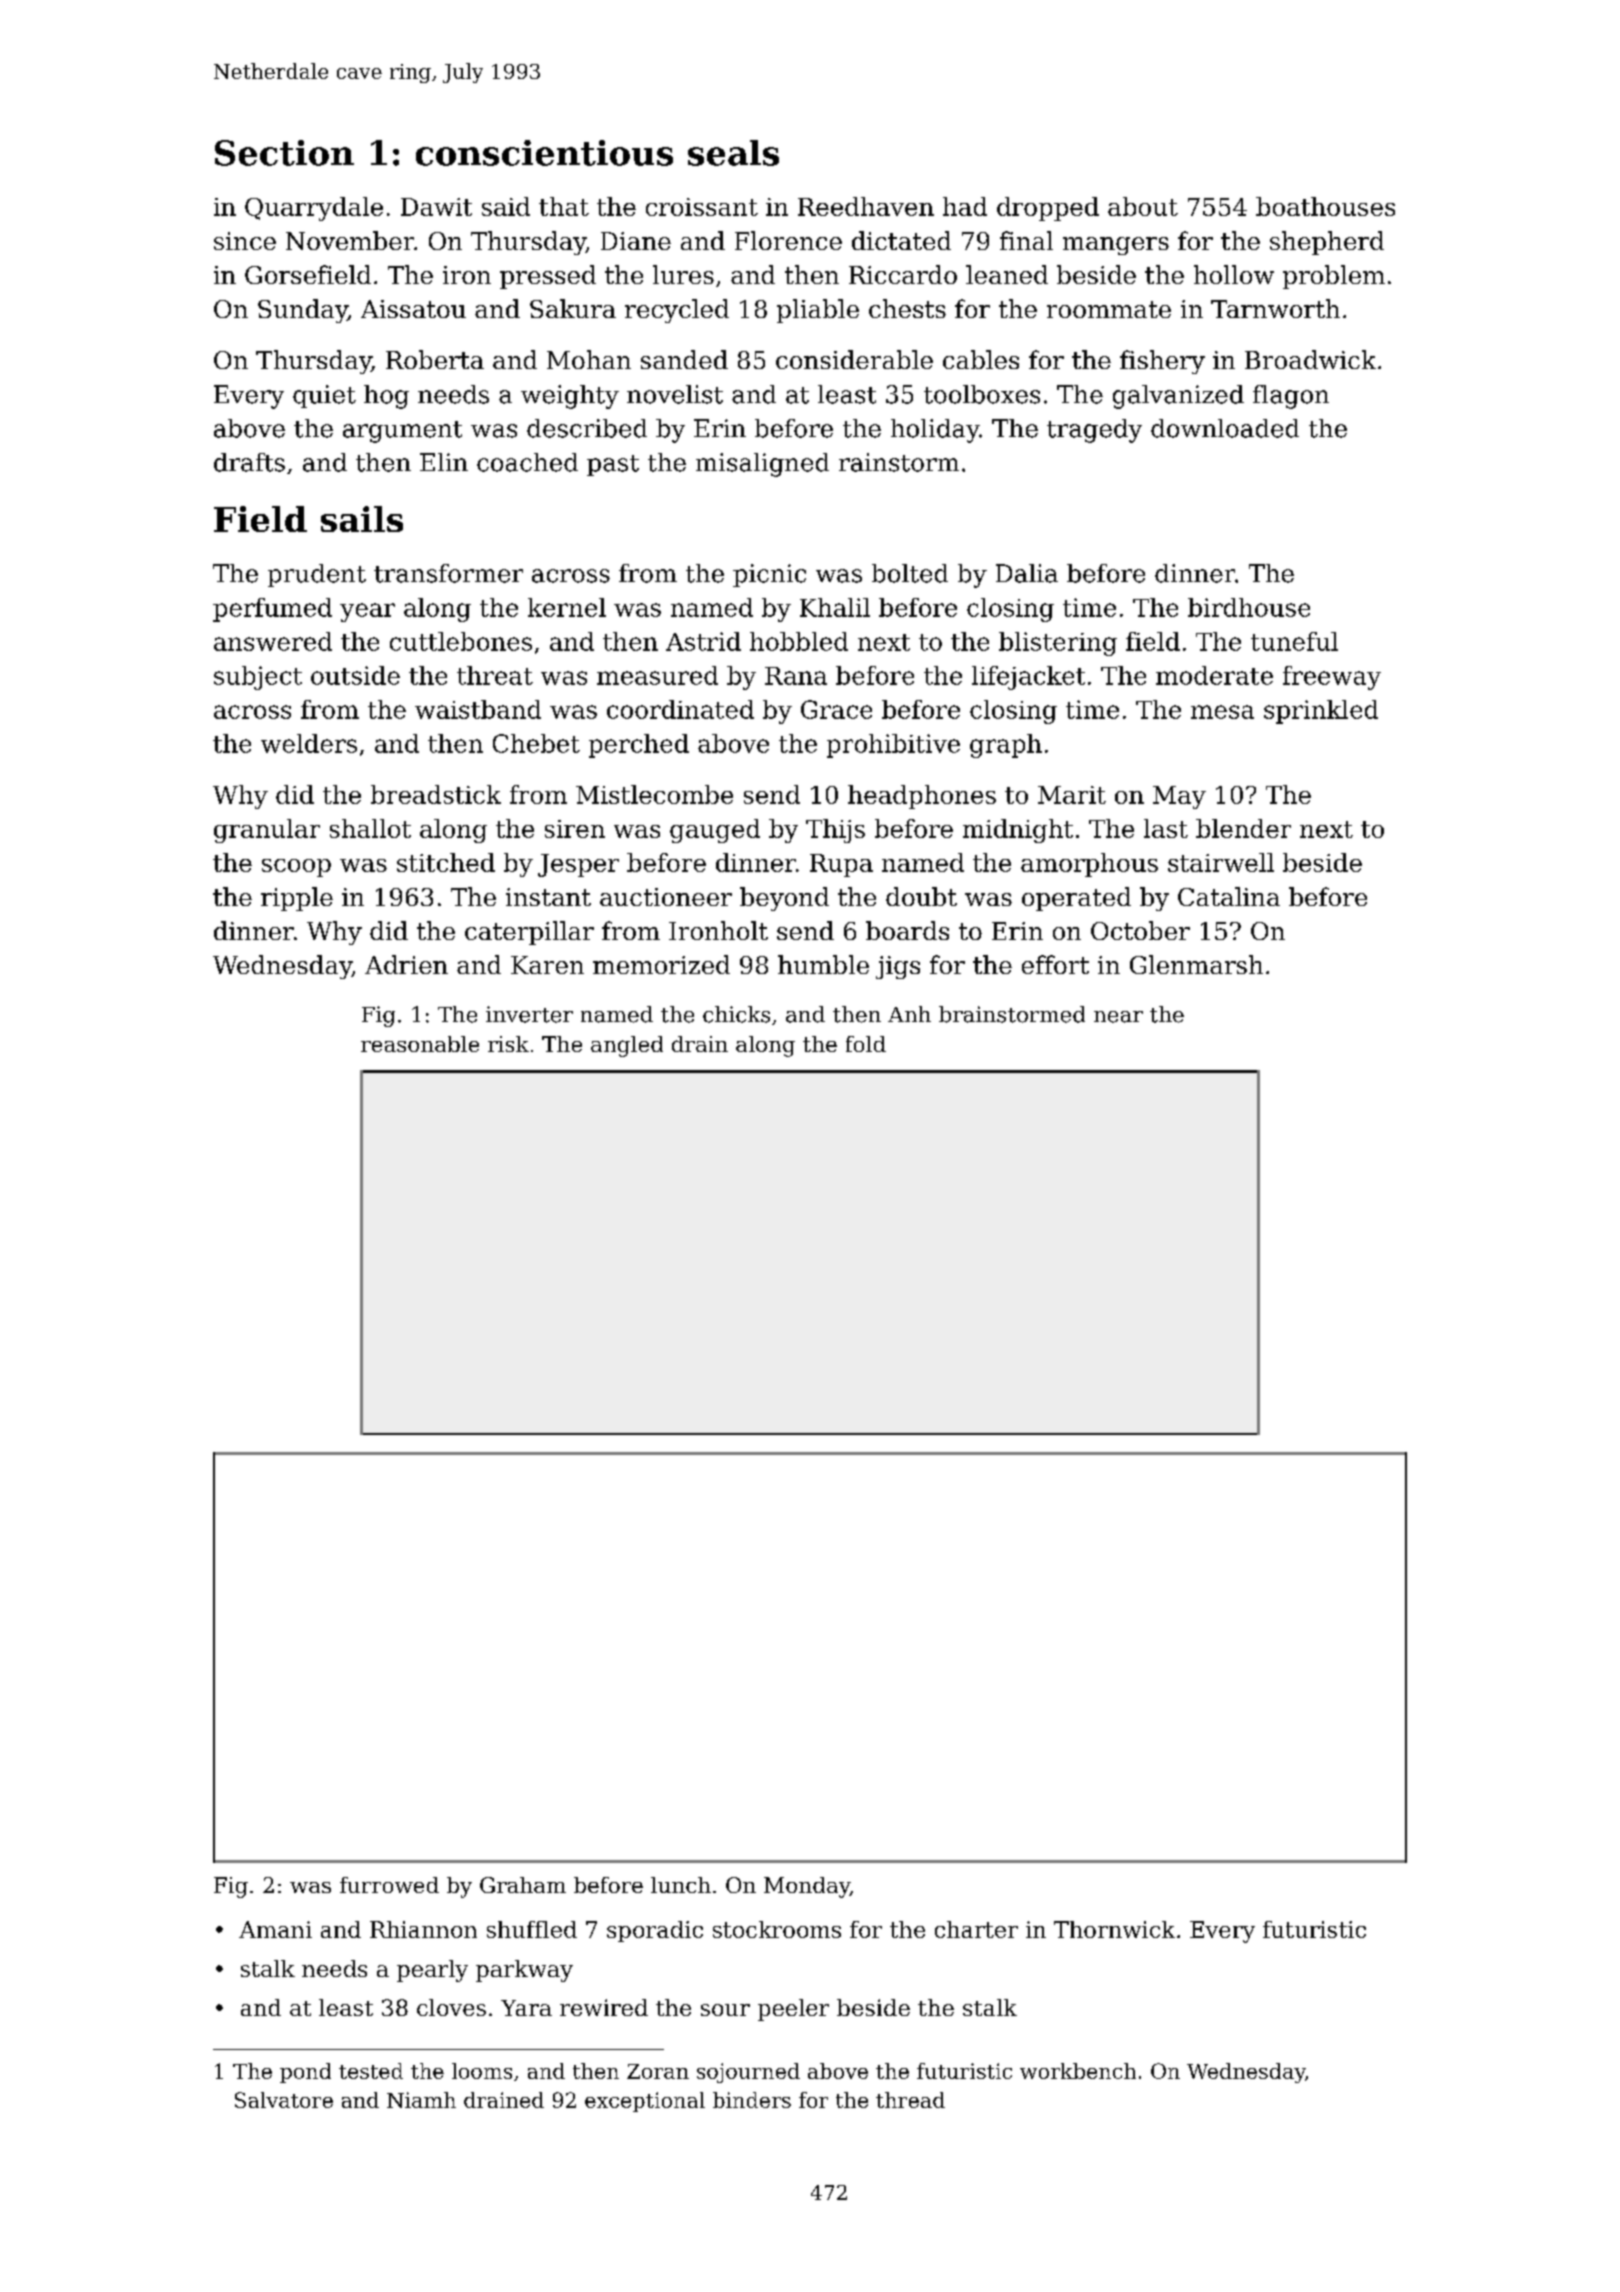  I want to click on furrowed, so click(389, 1885).
